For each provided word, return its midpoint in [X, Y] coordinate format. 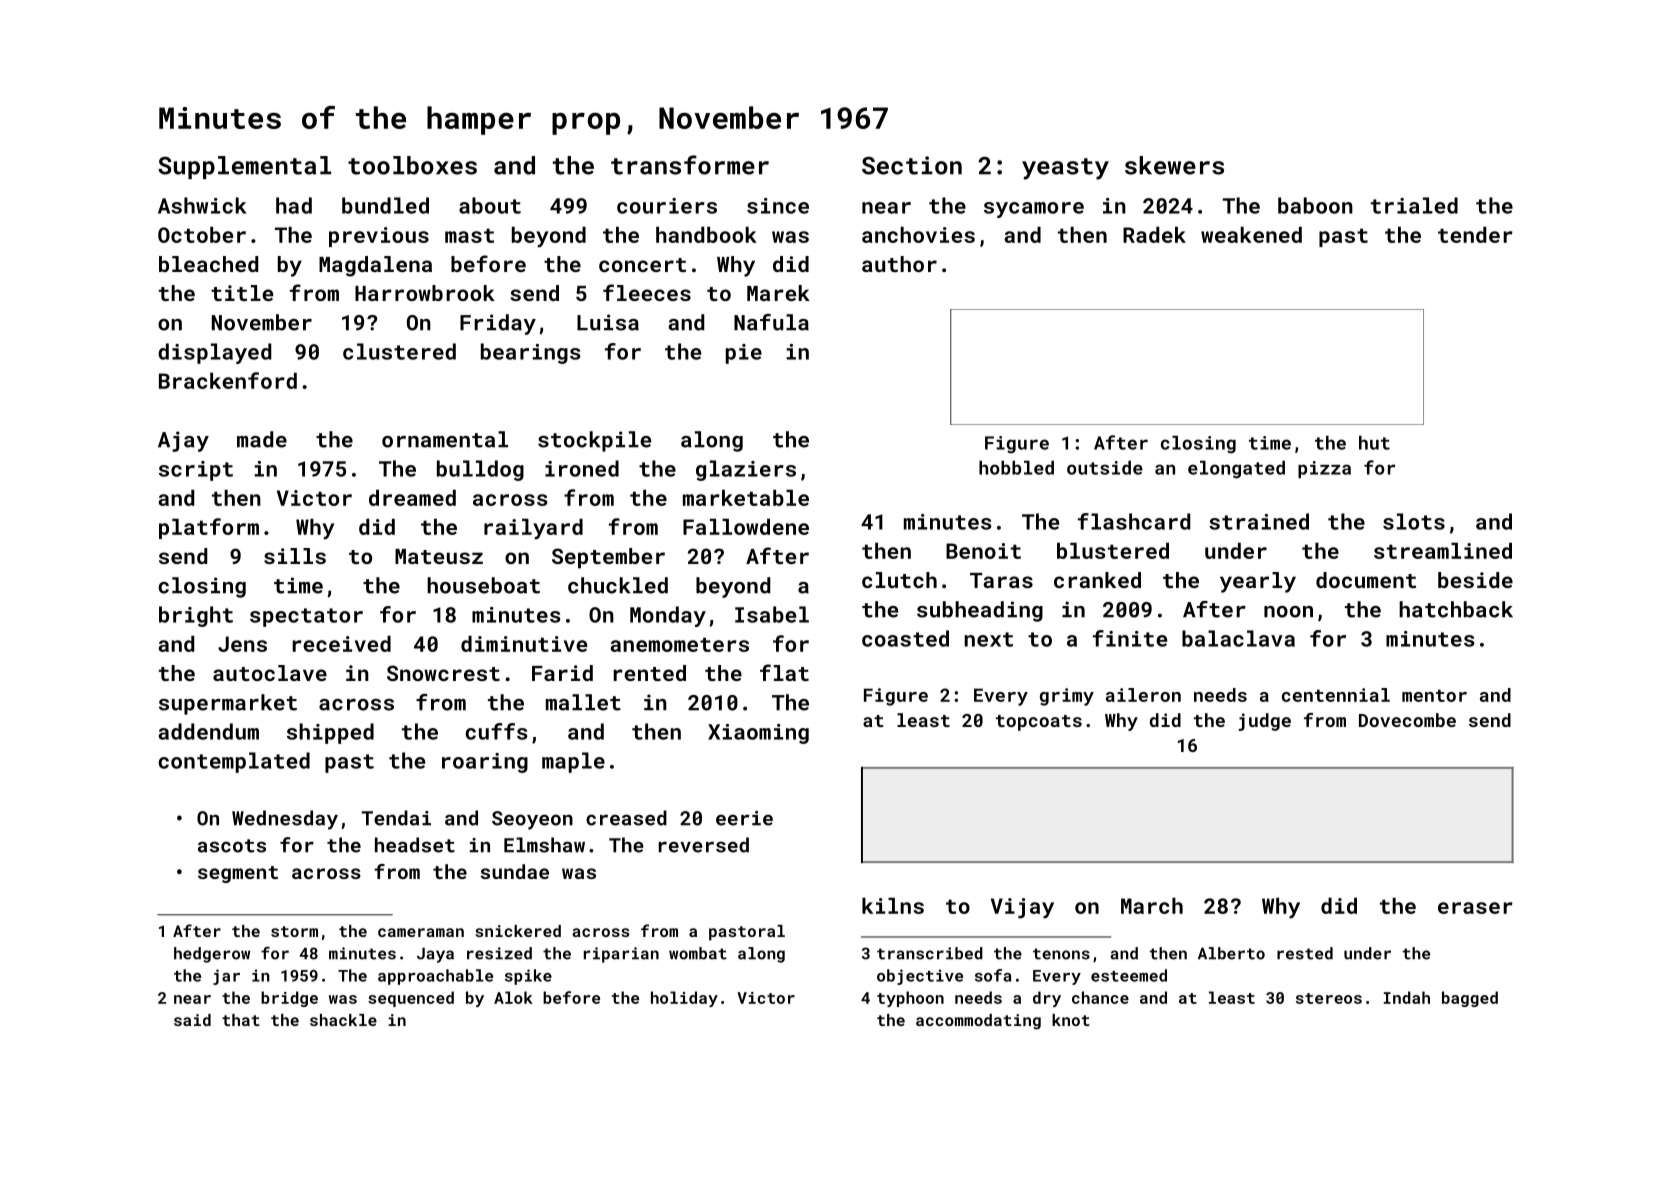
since [778, 206]
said [192, 1020]
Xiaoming [758, 734]
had [294, 205]
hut [1374, 443]
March [1152, 906]
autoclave [270, 673]
